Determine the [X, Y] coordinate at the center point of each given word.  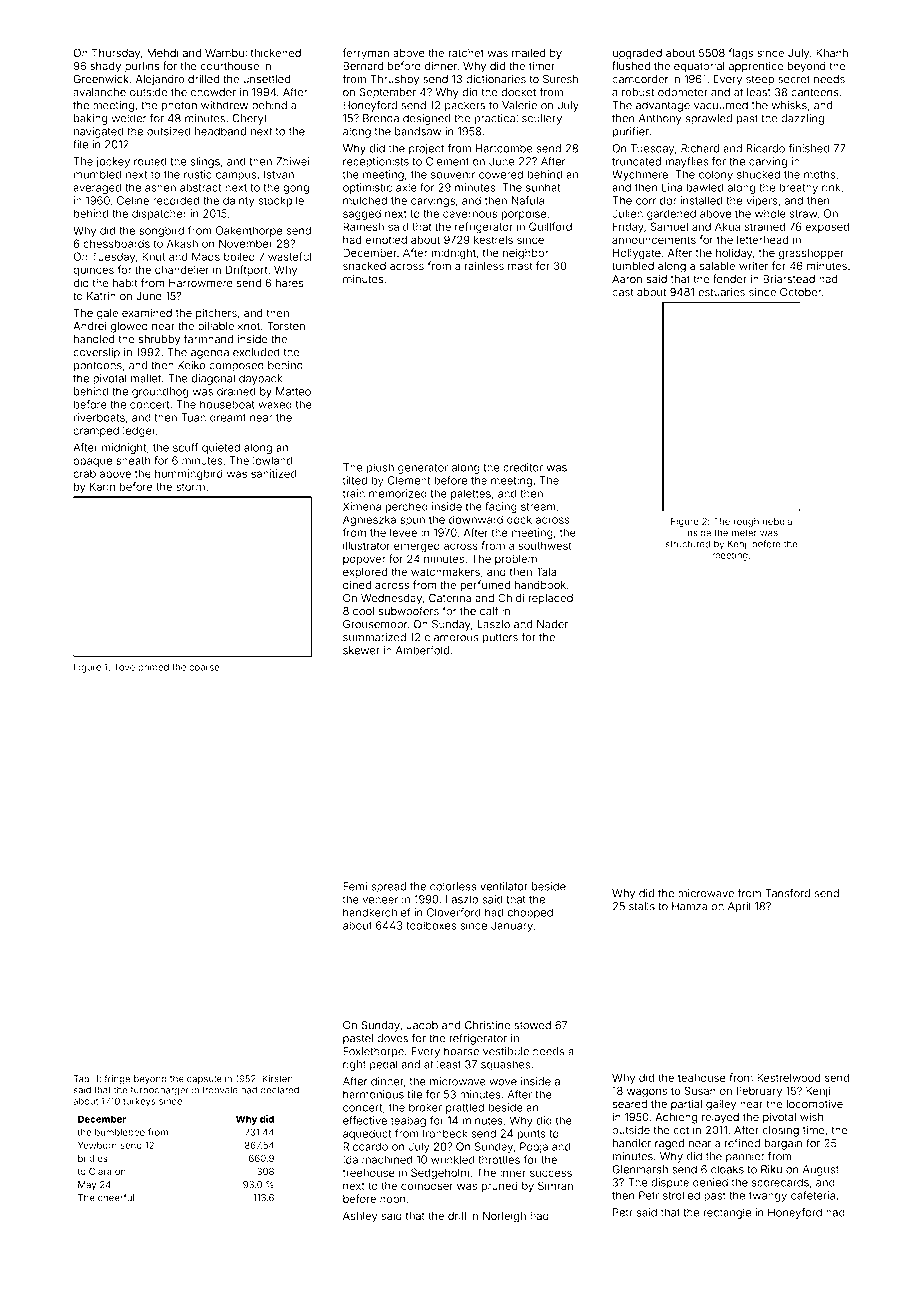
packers [465, 106]
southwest [544, 546]
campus [236, 176]
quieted [221, 448]
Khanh [832, 53]
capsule [204, 1079]
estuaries [721, 292]
